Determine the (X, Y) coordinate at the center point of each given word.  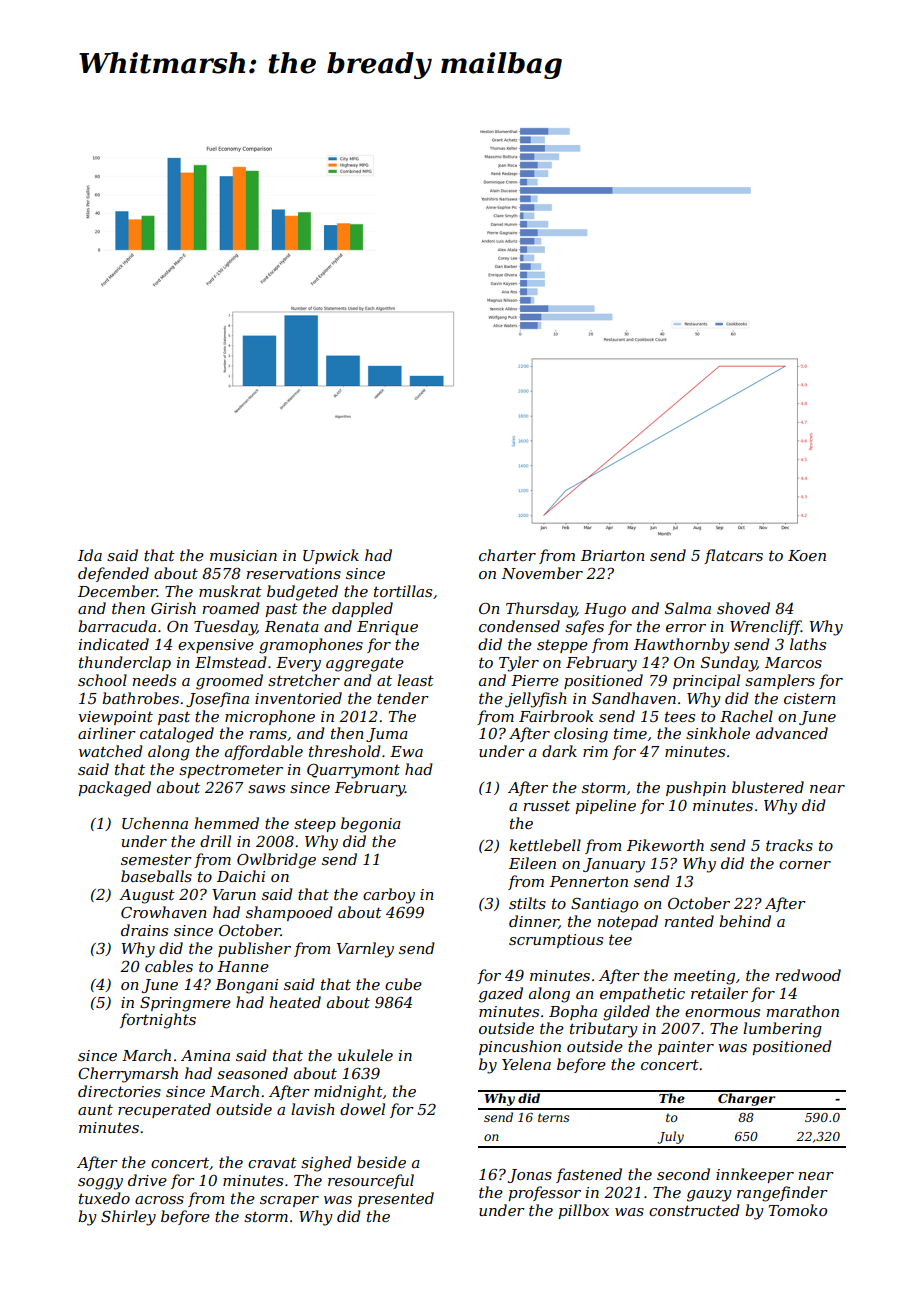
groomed (229, 682)
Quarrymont (353, 771)
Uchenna (155, 823)
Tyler (519, 664)
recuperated (164, 1110)
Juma (387, 735)
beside (381, 1162)
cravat (272, 1162)
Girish (173, 608)
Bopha (573, 1012)
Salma (688, 608)
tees (680, 716)
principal (706, 681)
